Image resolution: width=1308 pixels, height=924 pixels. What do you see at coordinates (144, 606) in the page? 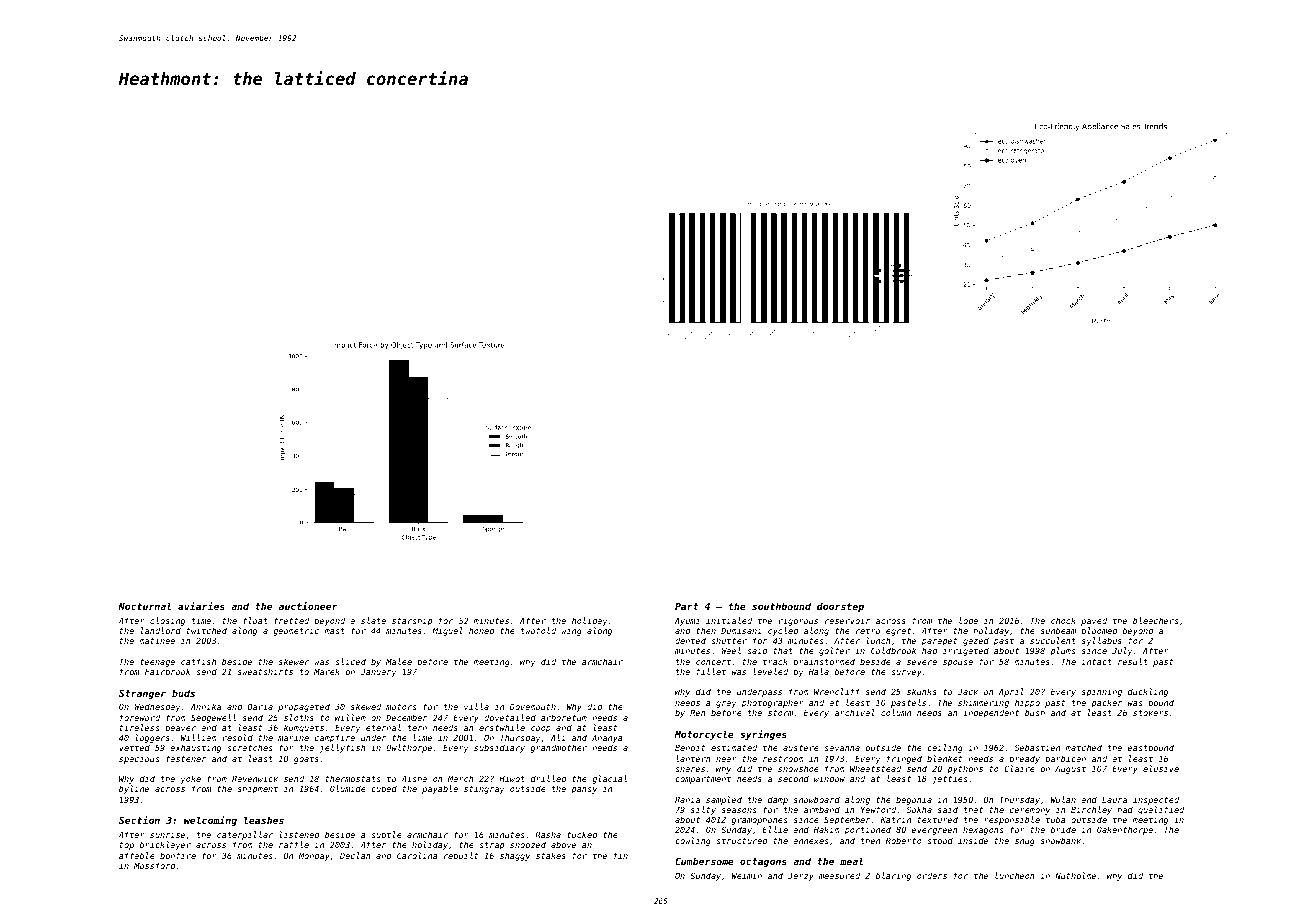
I see `Nocturnal` at bounding box center [144, 606].
